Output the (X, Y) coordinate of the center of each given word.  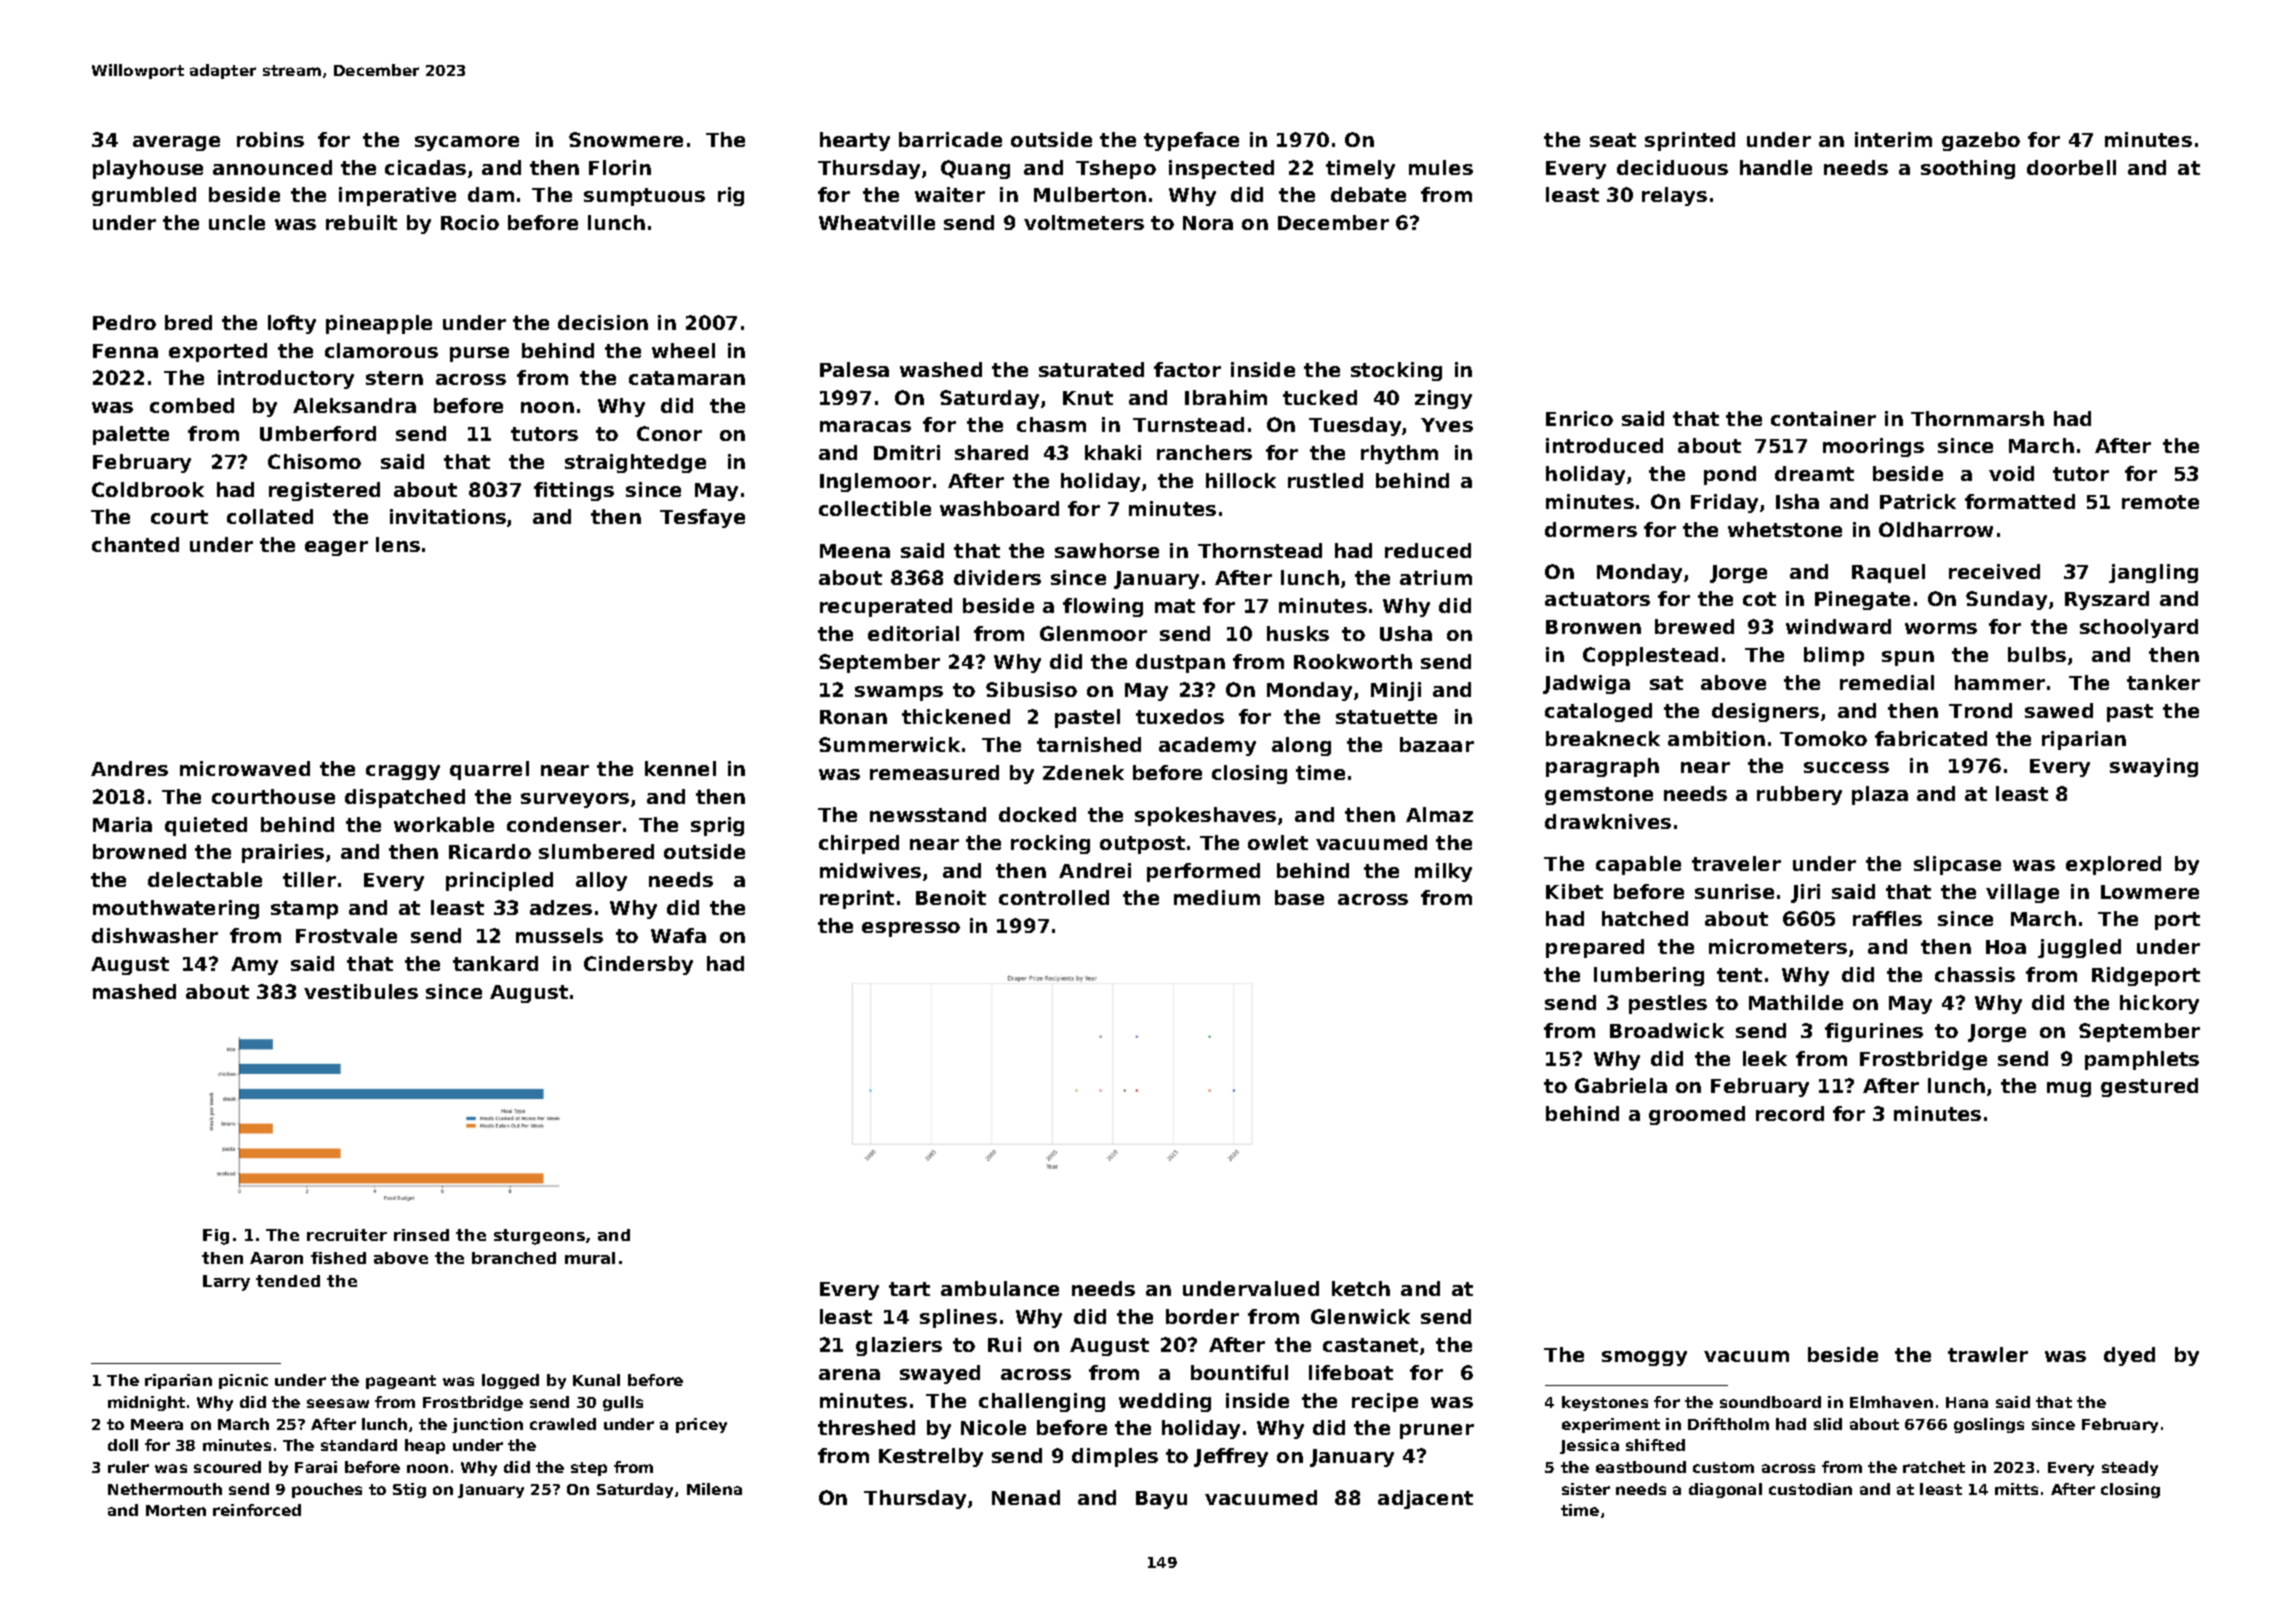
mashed (134, 991)
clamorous (381, 350)
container (1823, 418)
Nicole (993, 1427)
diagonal (1725, 1490)
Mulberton (1090, 194)
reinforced (257, 1510)
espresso (911, 929)
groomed (1697, 1115)
